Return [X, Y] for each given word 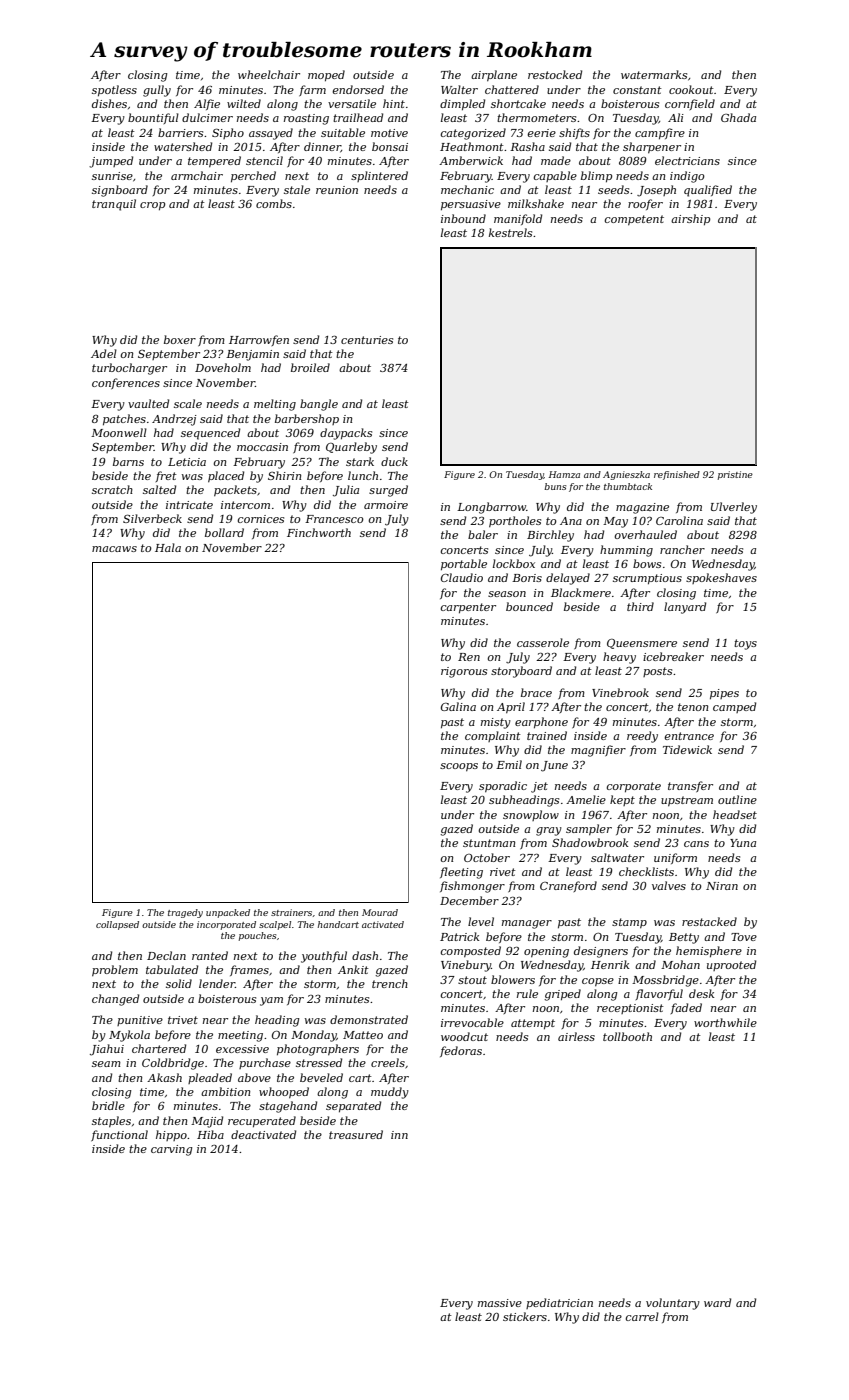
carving [171, 1150]
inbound [463, 218]
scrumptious [647, 579]
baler [483, 534]
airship [690, 219]
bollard [224, 532]
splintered [379, 176]
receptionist [630, 1009]
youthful [324, 957]
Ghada [738, 117]
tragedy [185, 913]
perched [253, 176]
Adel [104, 353]
